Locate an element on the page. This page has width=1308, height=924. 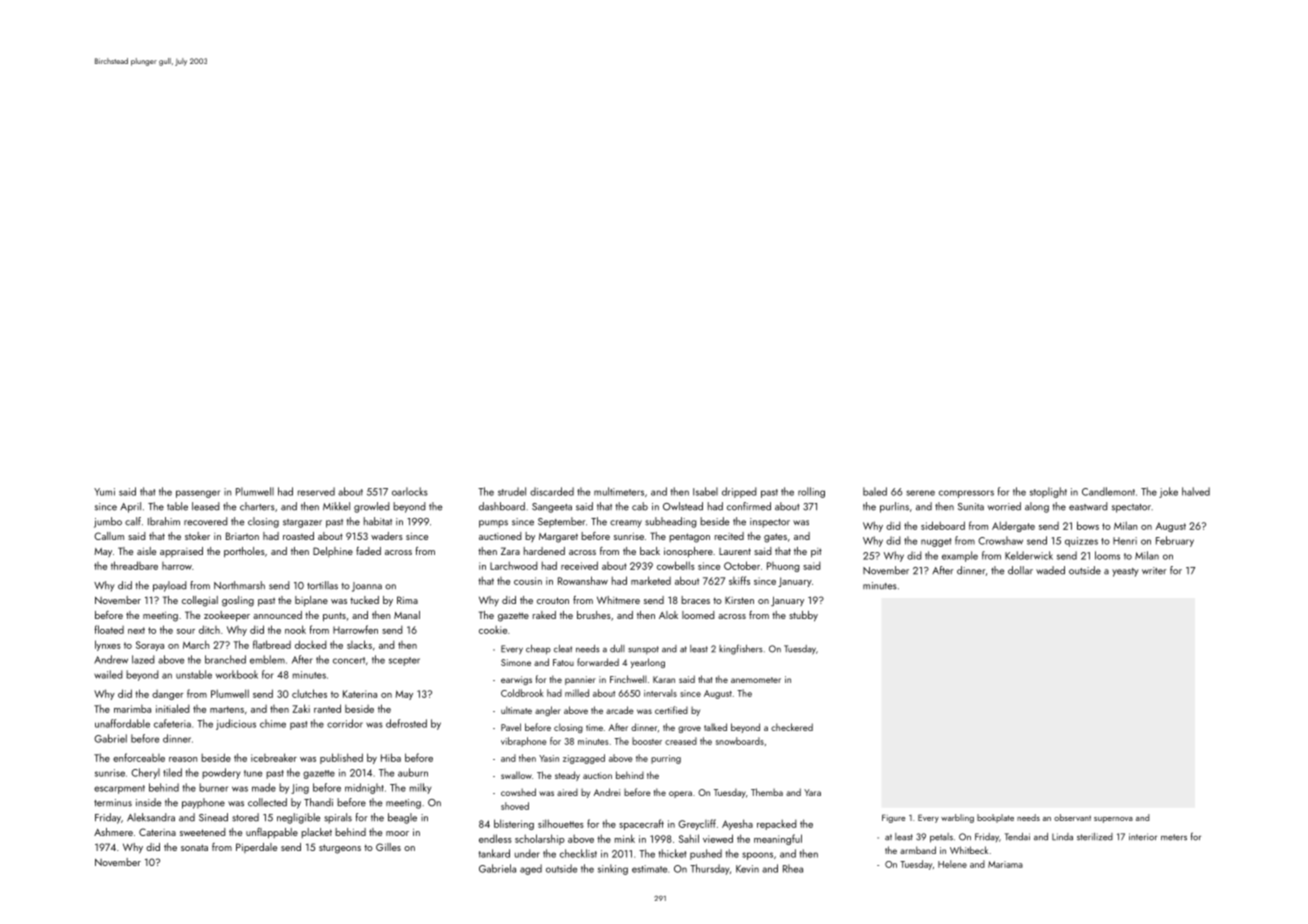
Piperdale is located at coordinates (256, 848).
